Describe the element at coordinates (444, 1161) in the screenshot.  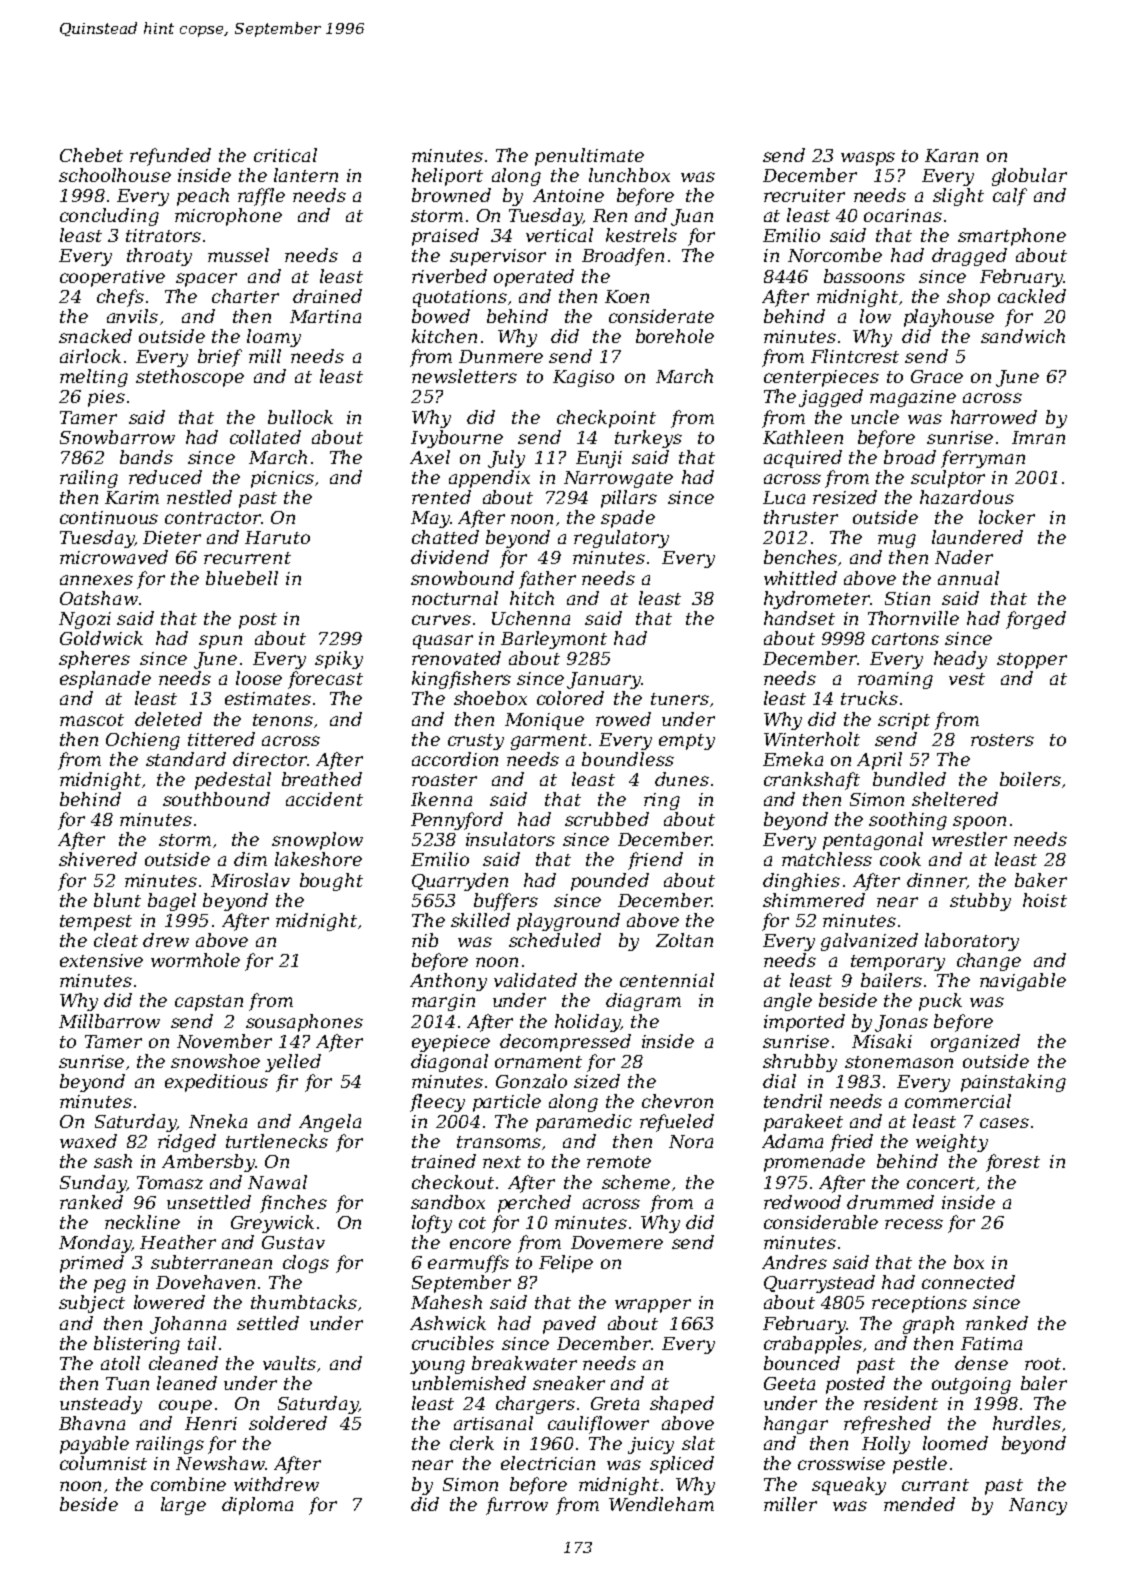
I see `trained` at that location.
